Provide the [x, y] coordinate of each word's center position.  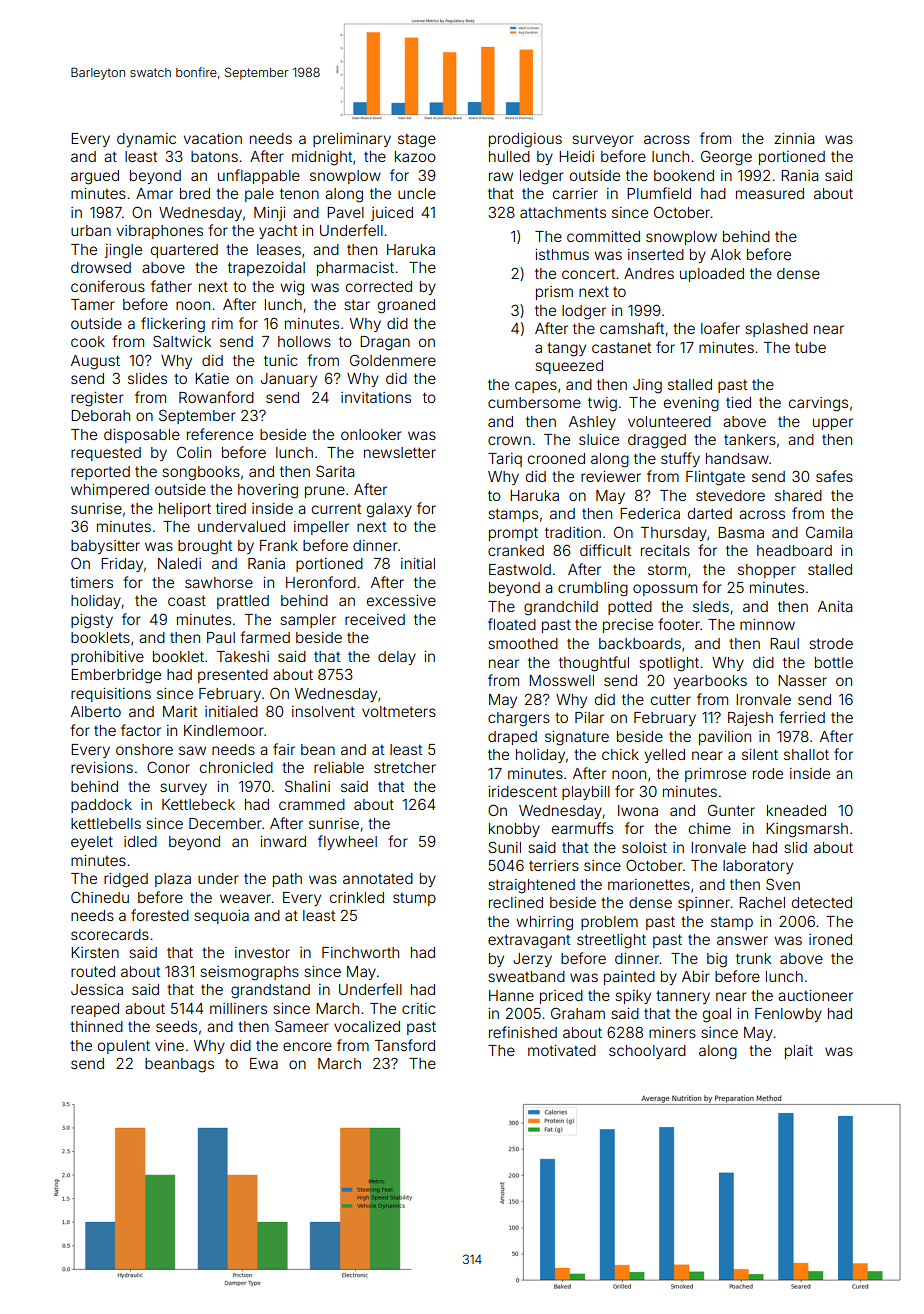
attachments [563, 212]
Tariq [505, 460]
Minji [269, 214]
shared [798, 495]
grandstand [270, 991]
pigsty [92, 621]
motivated [562, 1050]
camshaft [632, 328]
